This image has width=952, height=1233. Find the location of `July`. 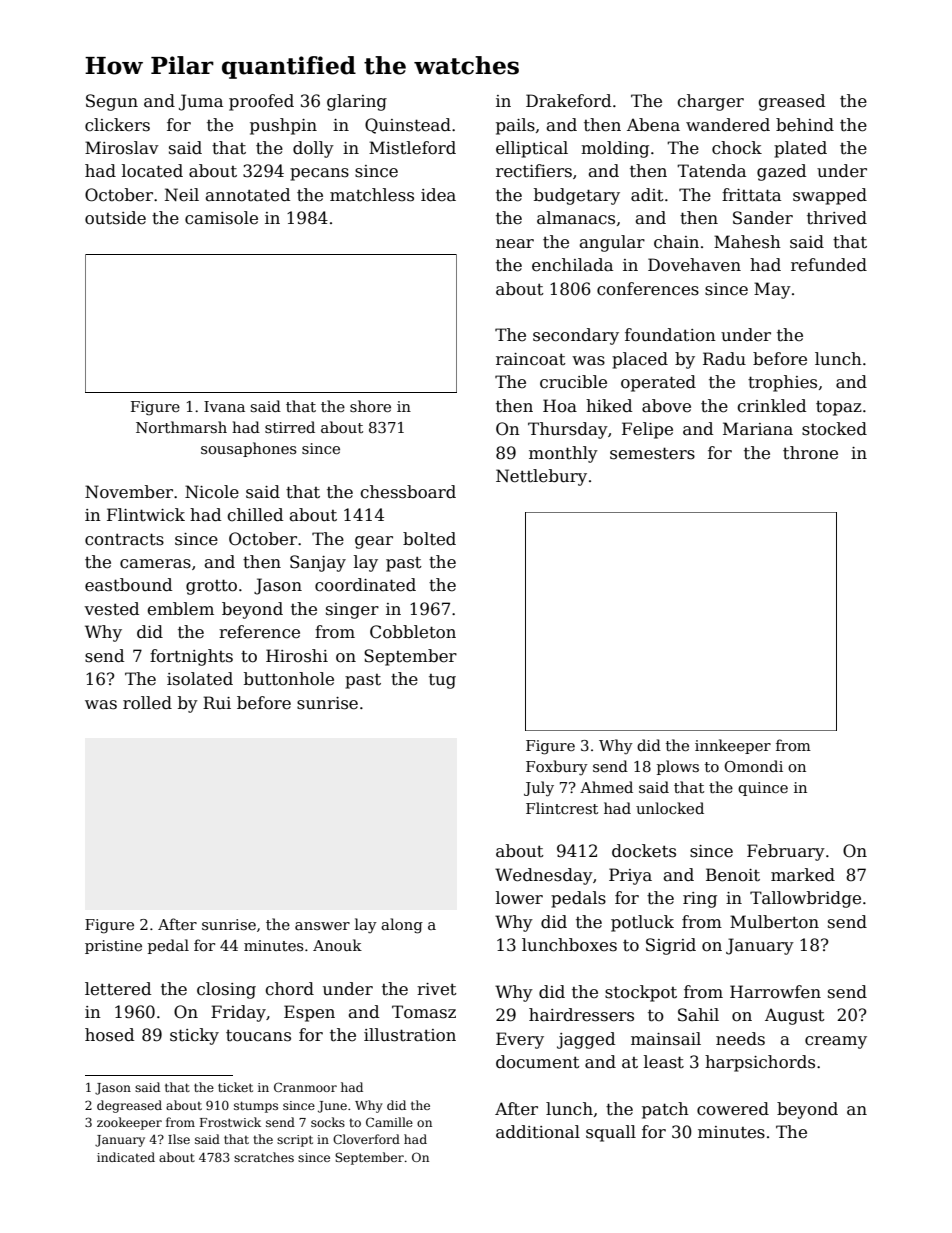

July is located at coordinates (539, 789).
